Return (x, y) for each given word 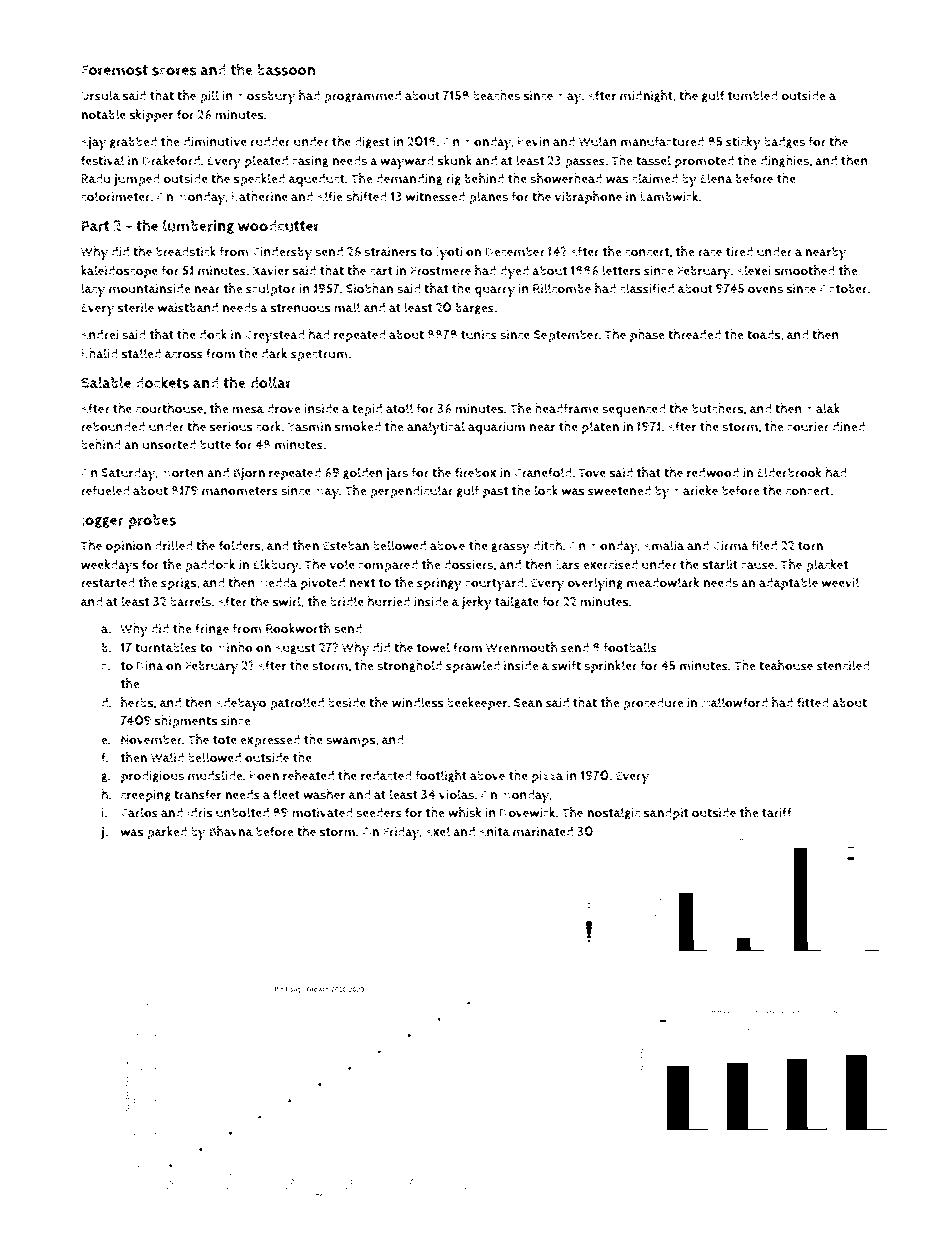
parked (167, 833)
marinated (543, 831)
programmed (362, 97)
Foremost (114, 70)
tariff (777, 812)
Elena (716, 178)
